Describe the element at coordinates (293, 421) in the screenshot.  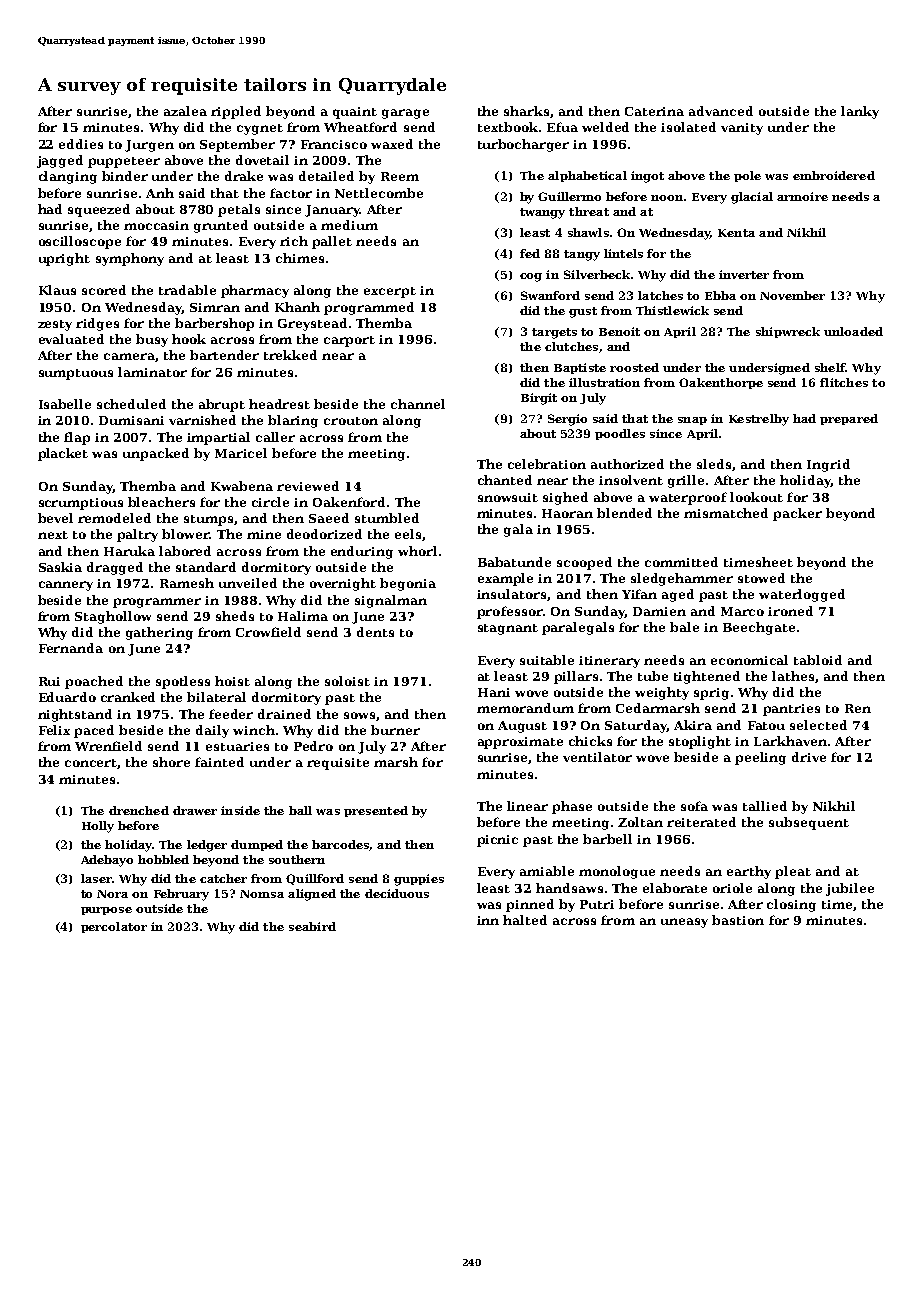
I see `blaring` at that location.
